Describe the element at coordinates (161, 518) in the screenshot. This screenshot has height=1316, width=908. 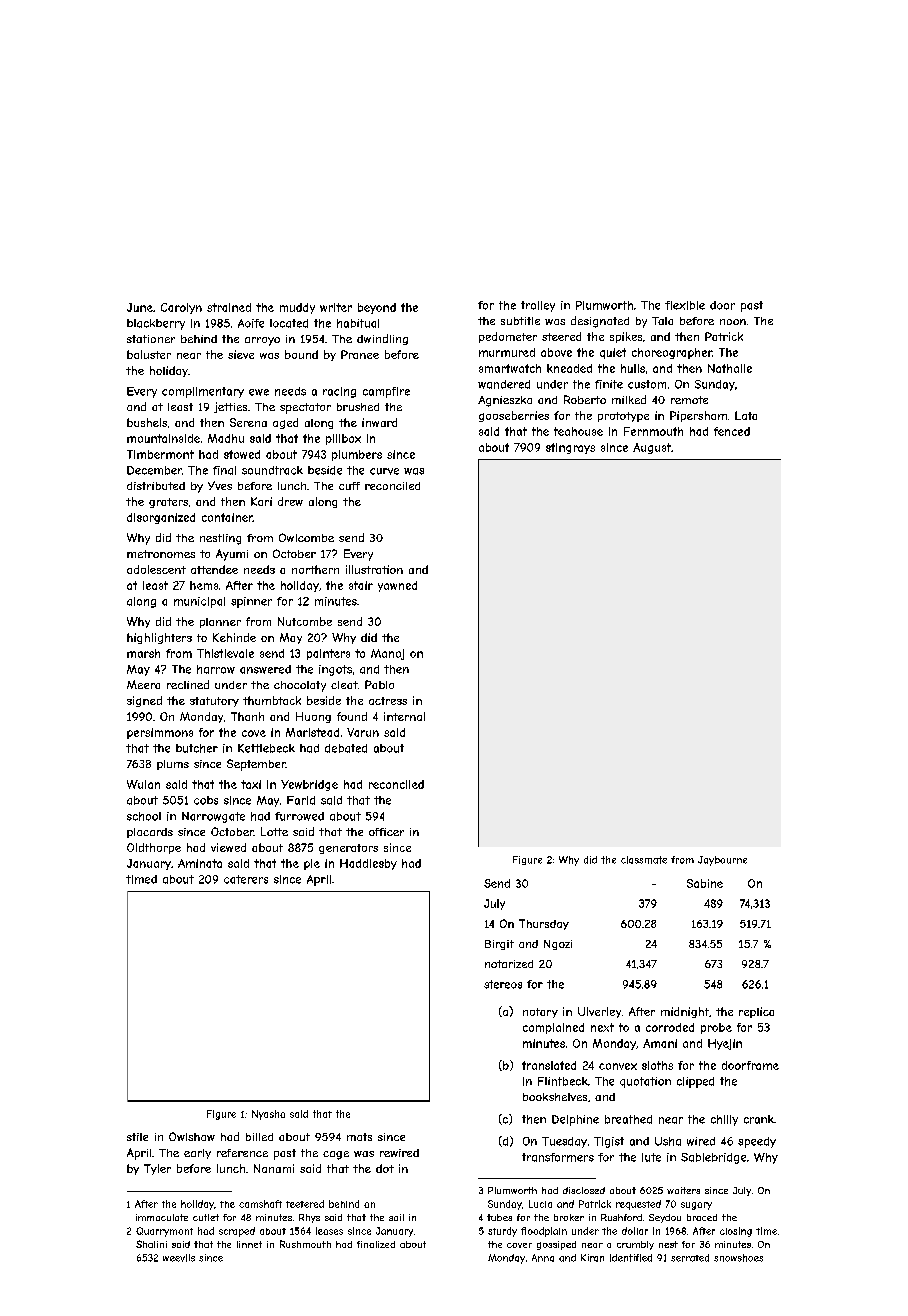
I see `disorganized` at that location.
